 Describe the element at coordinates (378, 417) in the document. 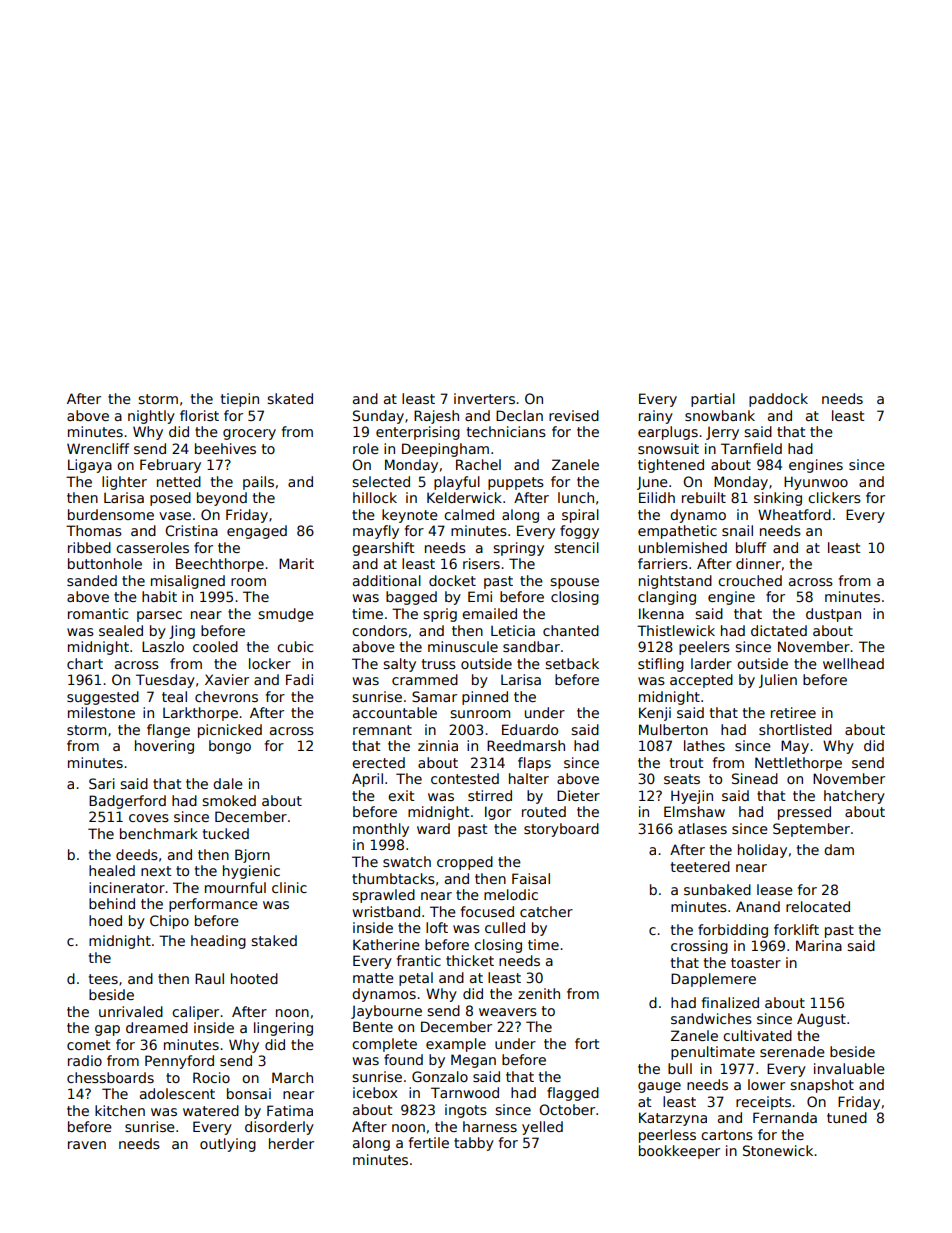

I see `Sunday` at that location.
